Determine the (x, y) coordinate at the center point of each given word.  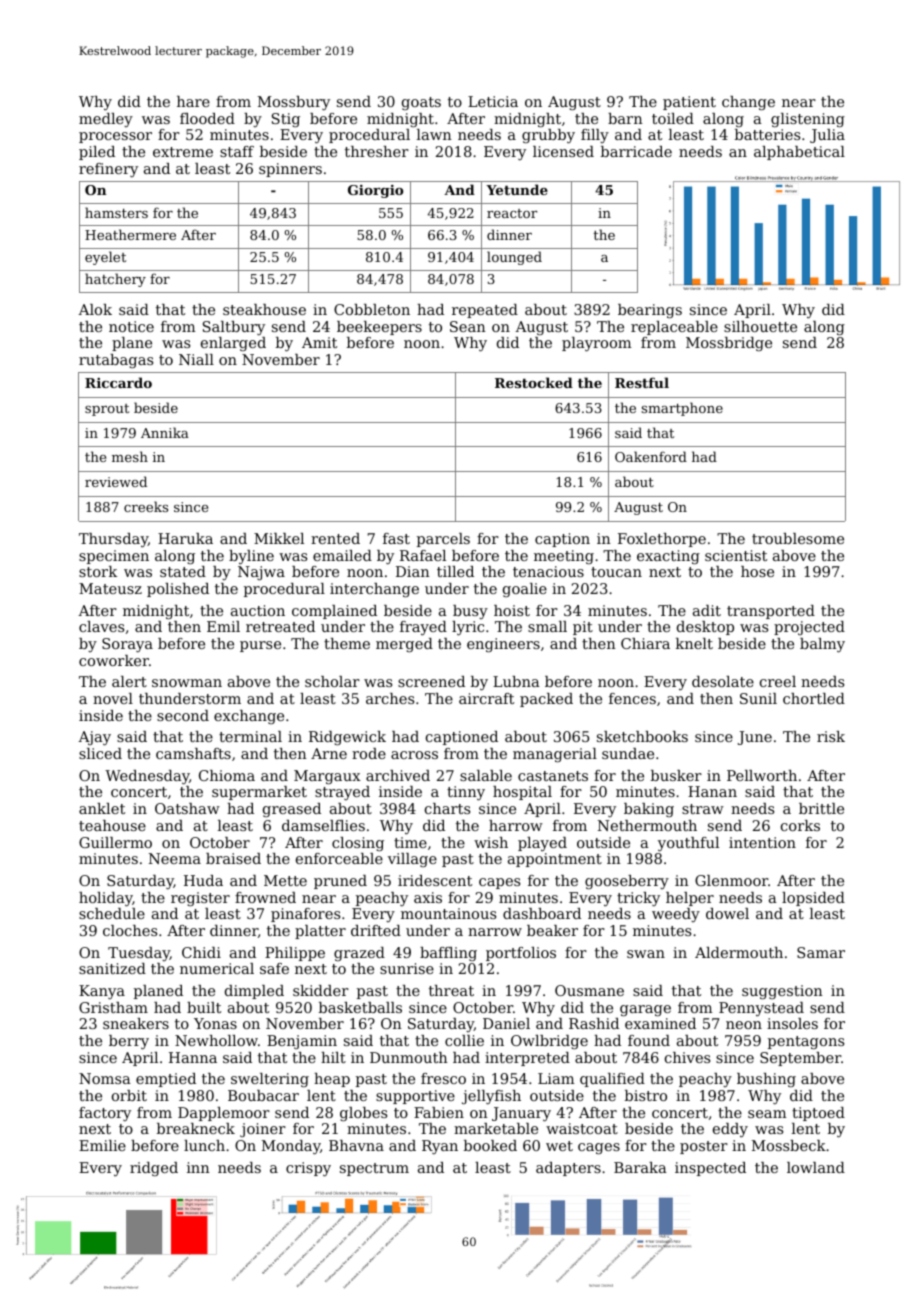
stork (98, 571)
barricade (636, 151)
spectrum (374, 1169)
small (547, 626)
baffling (448, 954)
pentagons (806, 1043)
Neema (175, 858)
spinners (290, 170)
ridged (154, 1169)
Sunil (758, 698)
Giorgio (375, 191)
